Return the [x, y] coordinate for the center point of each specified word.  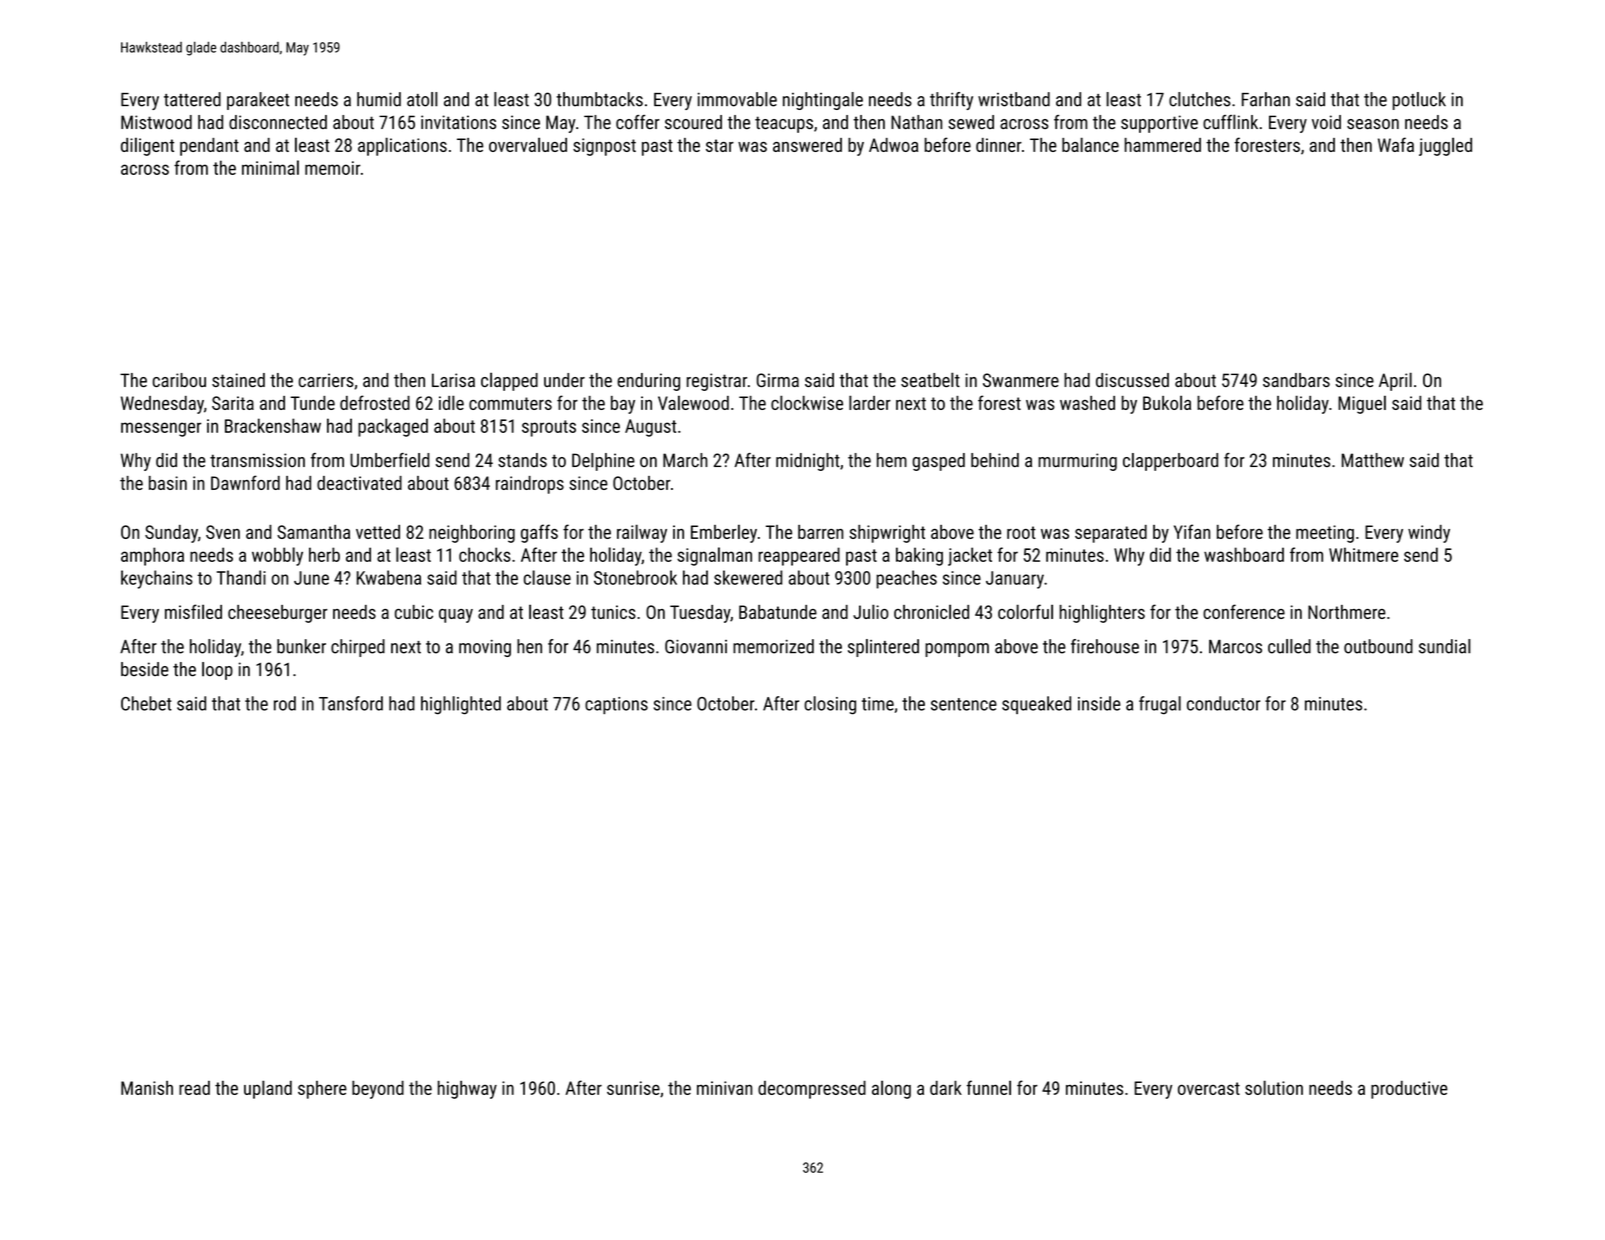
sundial [1445, 646]
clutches [1200, 99]
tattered [192, 99]
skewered [748, 577]
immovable [737, 99]
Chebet [146, 703]
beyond [378, 1090]
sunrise [633, 1088]
